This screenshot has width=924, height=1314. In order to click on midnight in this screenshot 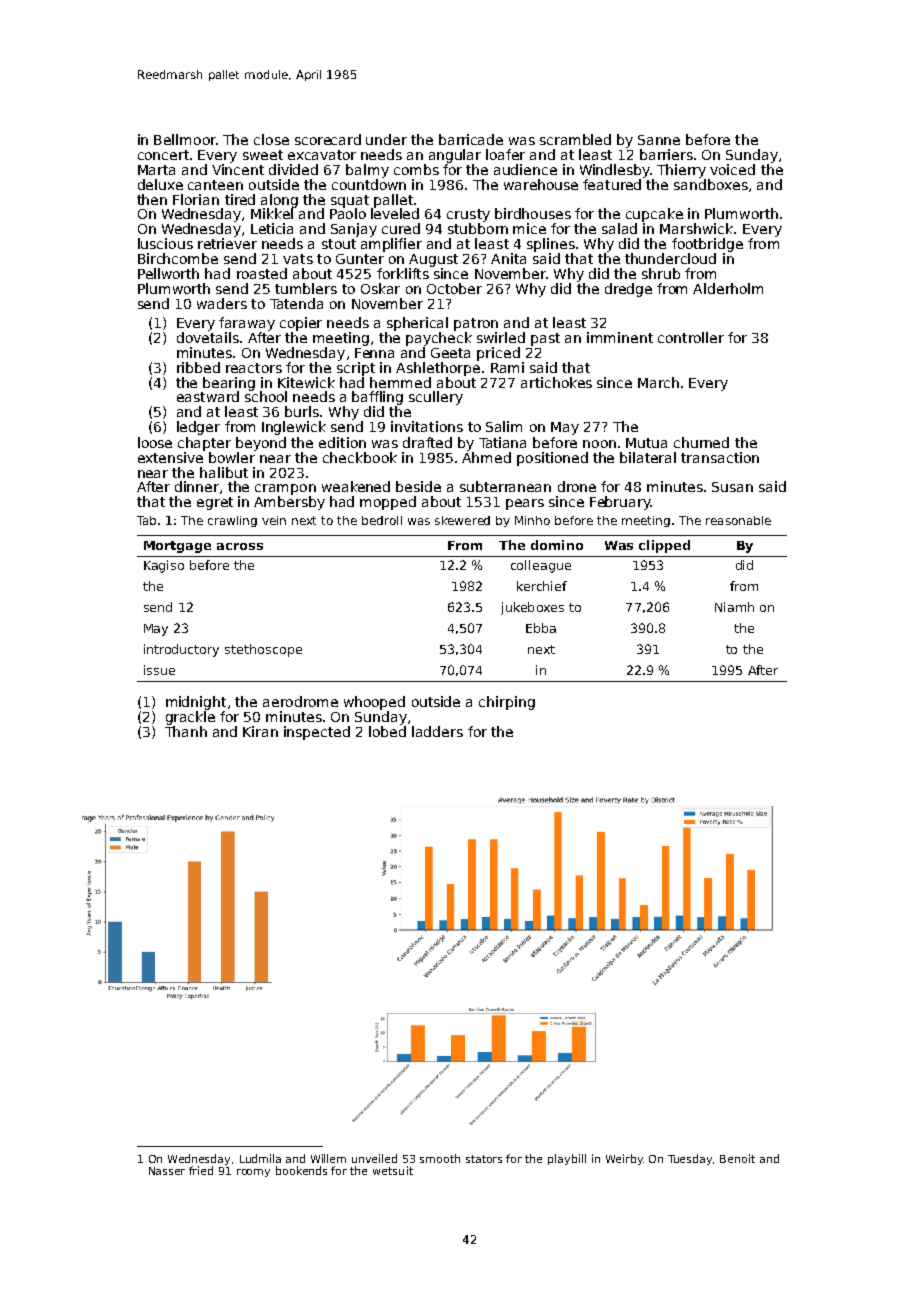, I will do `click(196, 703)`.
